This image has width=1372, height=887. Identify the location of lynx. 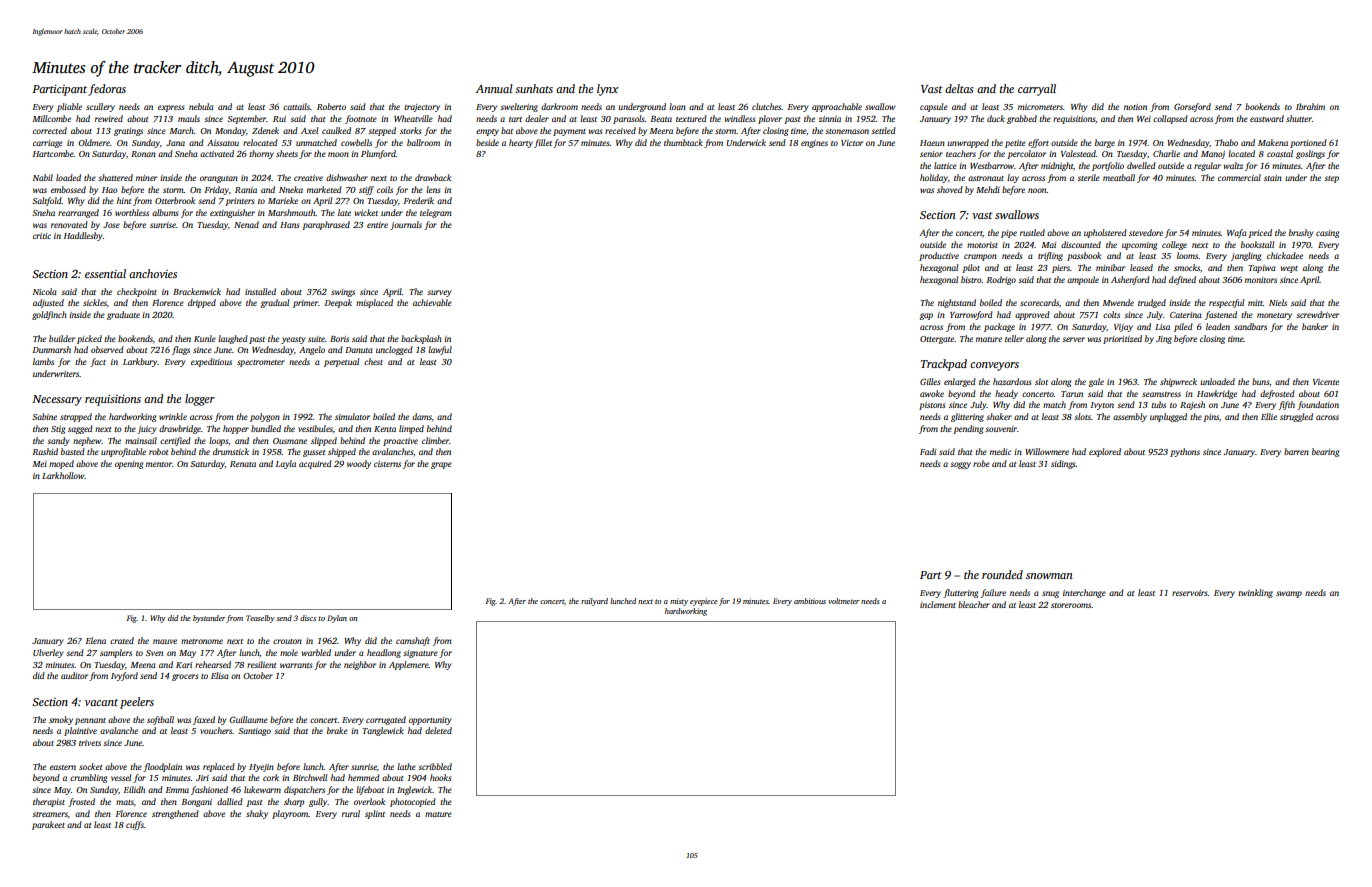
(608, 90).
